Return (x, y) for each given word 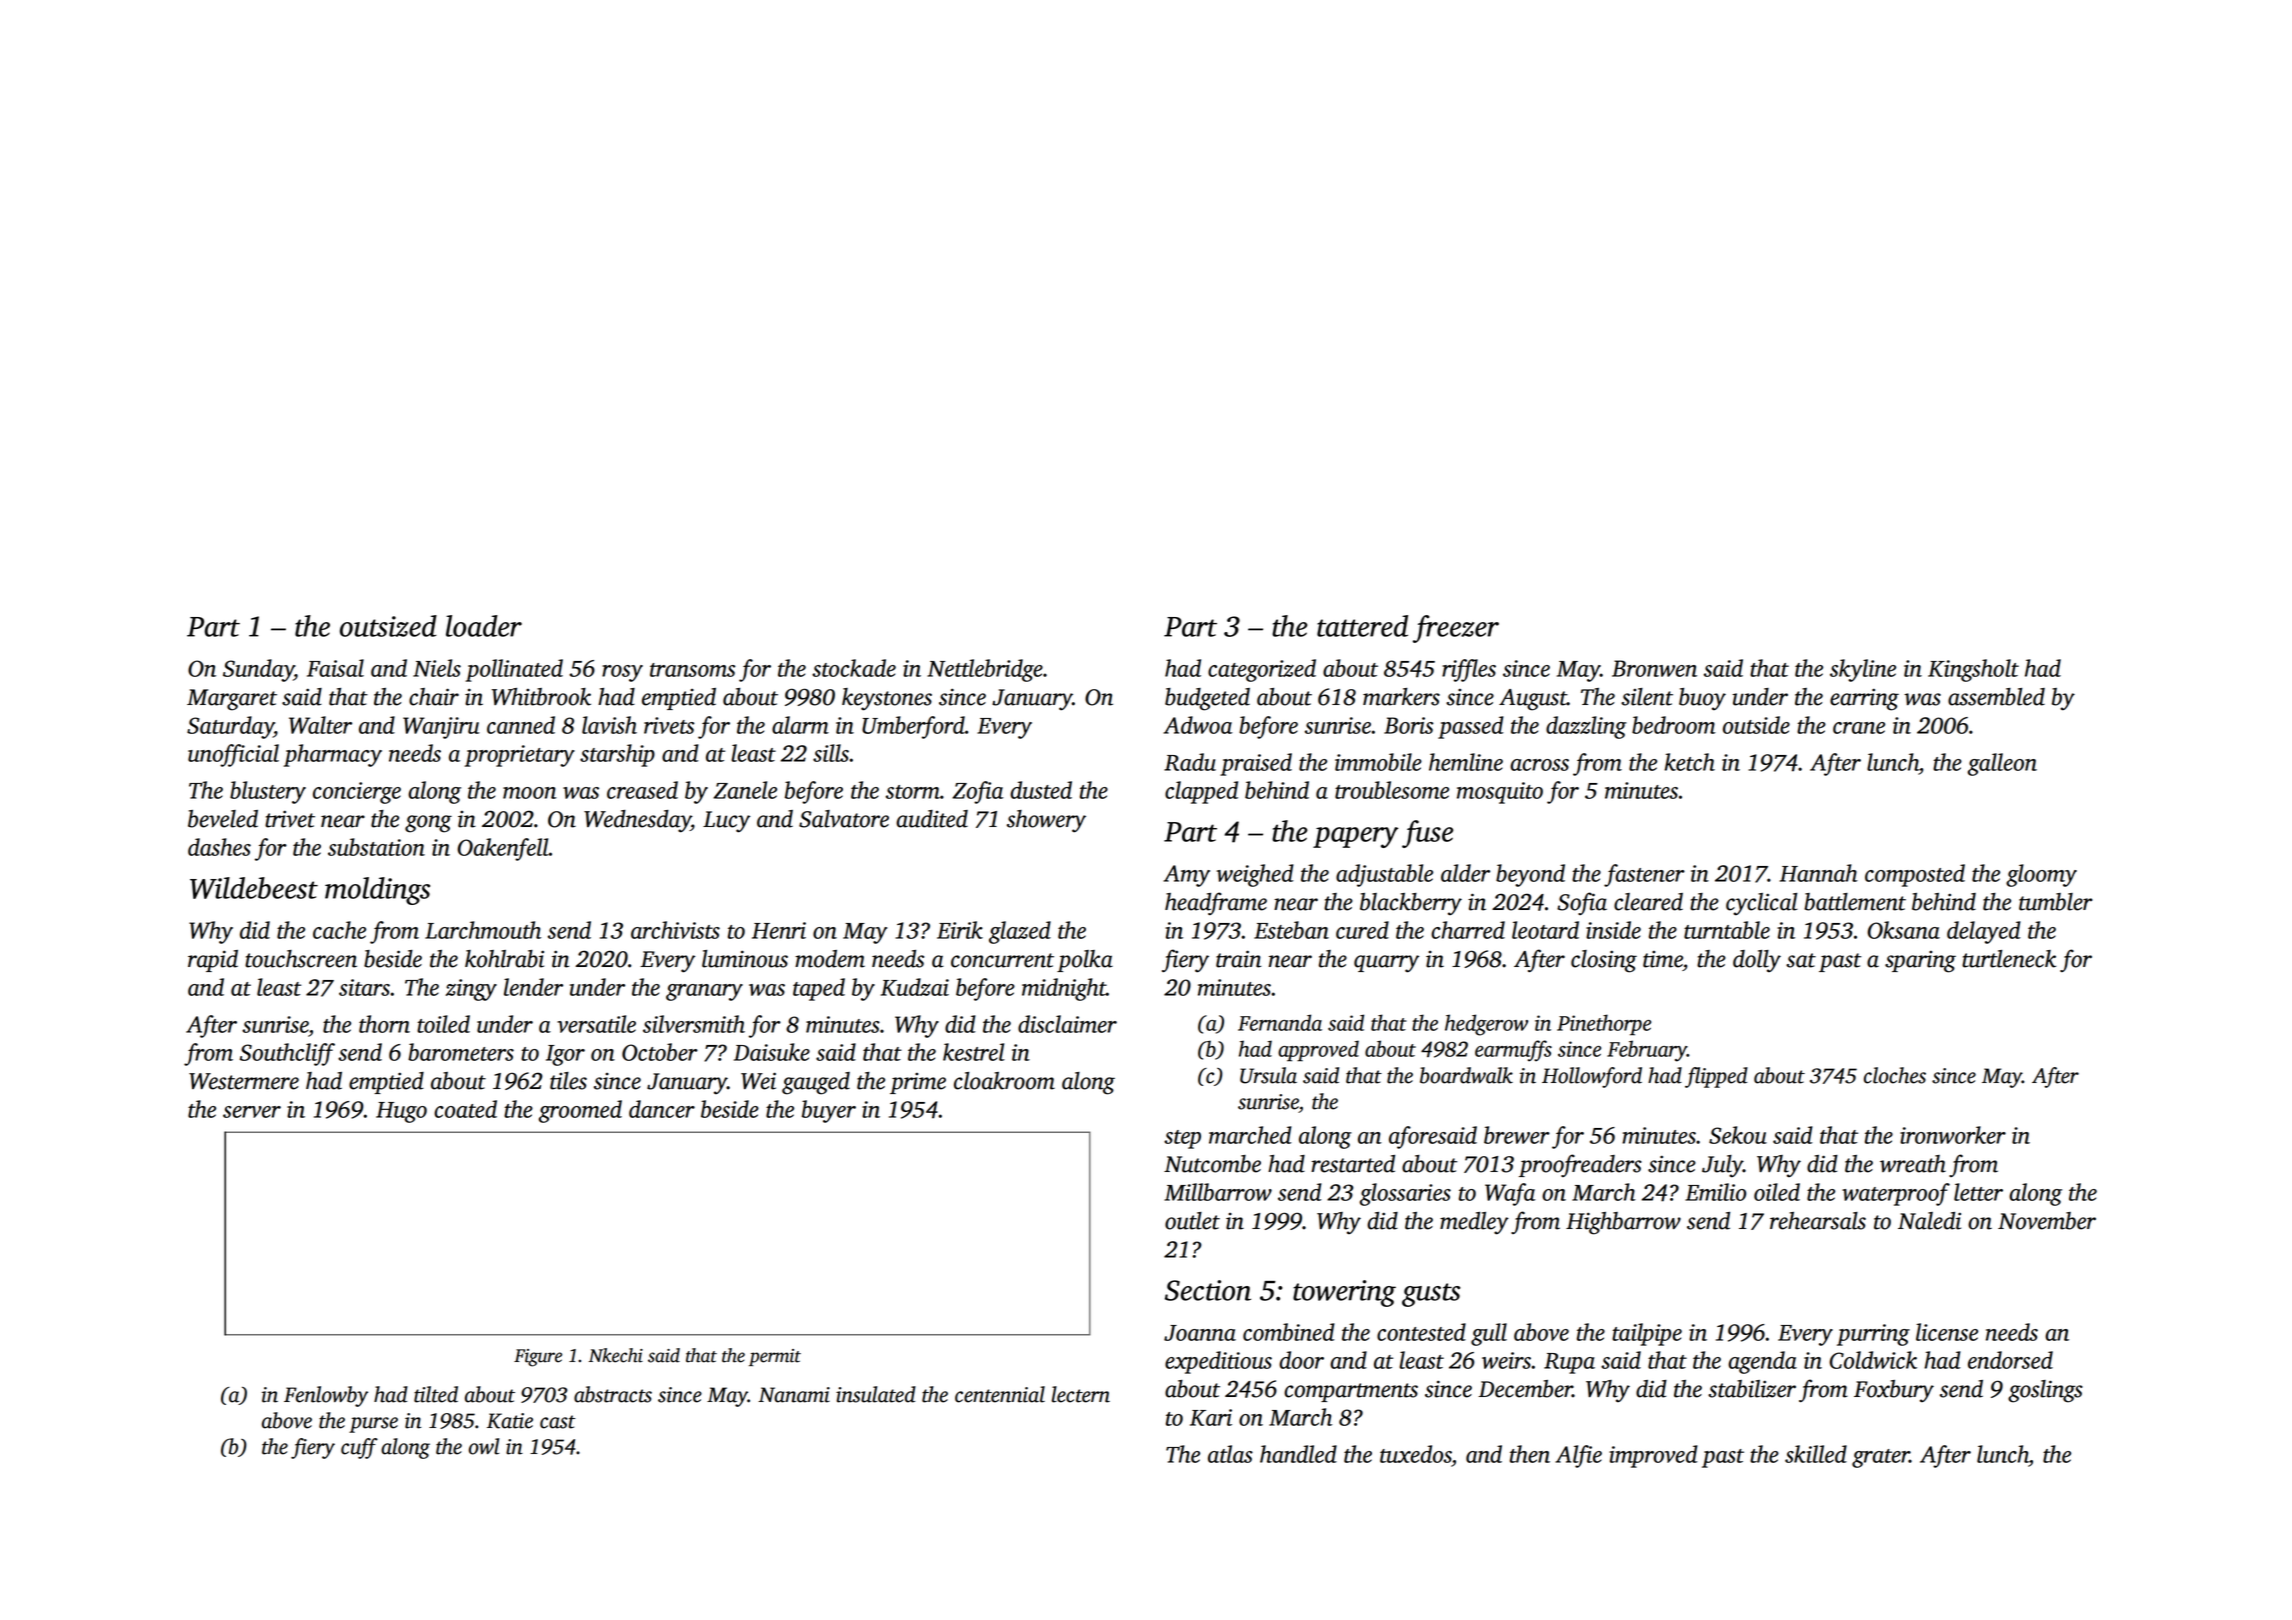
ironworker (1953, 1135)
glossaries (1405, 1194)
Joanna (1200, 1333)
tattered (1362, 626)
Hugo (401, 1112)
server (252, 1112)
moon (530, 793)
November (2047, 1221)
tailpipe (1647, 1334)
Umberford (913, 727)
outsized (388, 626)
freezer (1456, 629)
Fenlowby (326, 1396)
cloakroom (1004, 1081)
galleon (2002, 764)
